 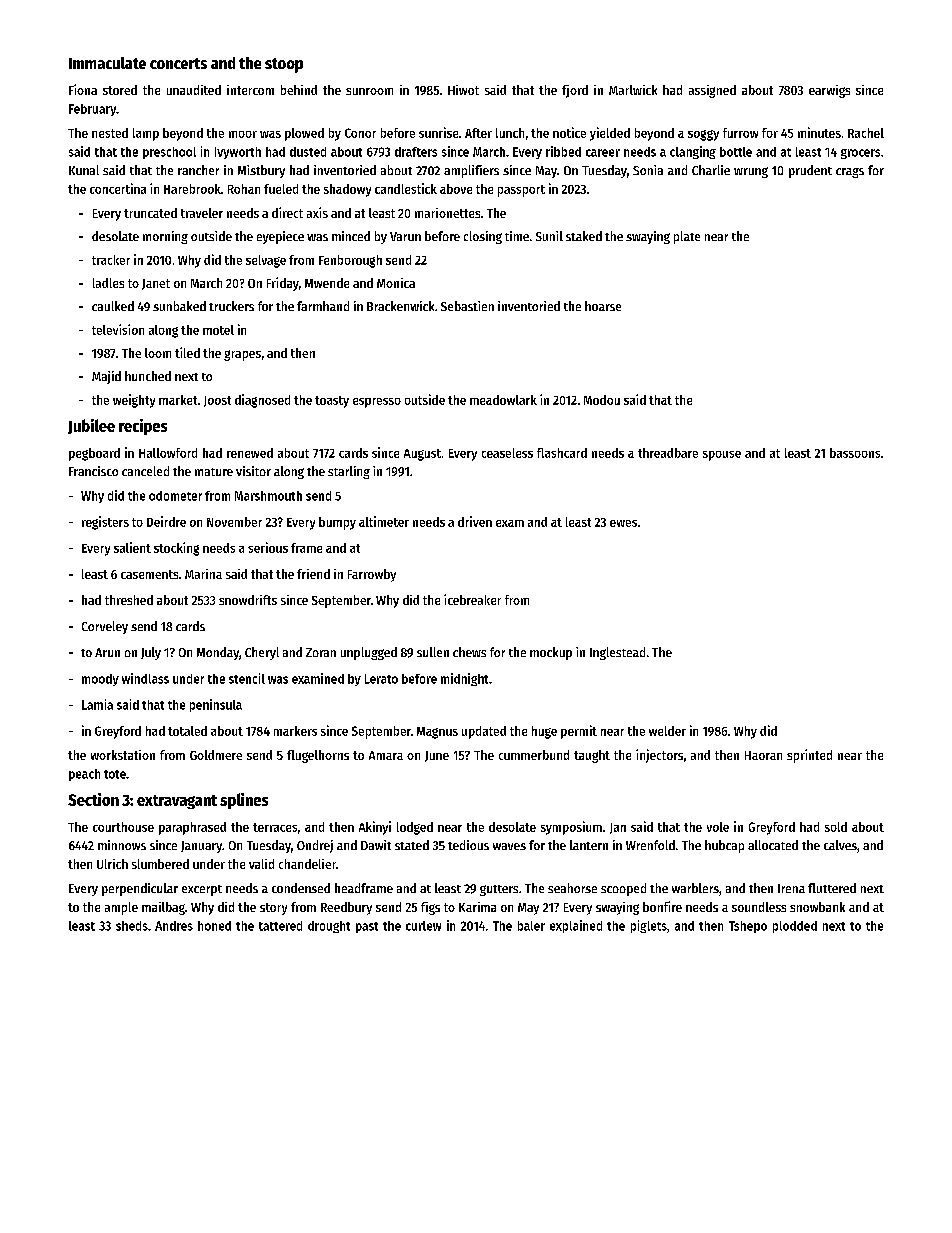 I want to click on ladles, so click(x=108, y=283).
